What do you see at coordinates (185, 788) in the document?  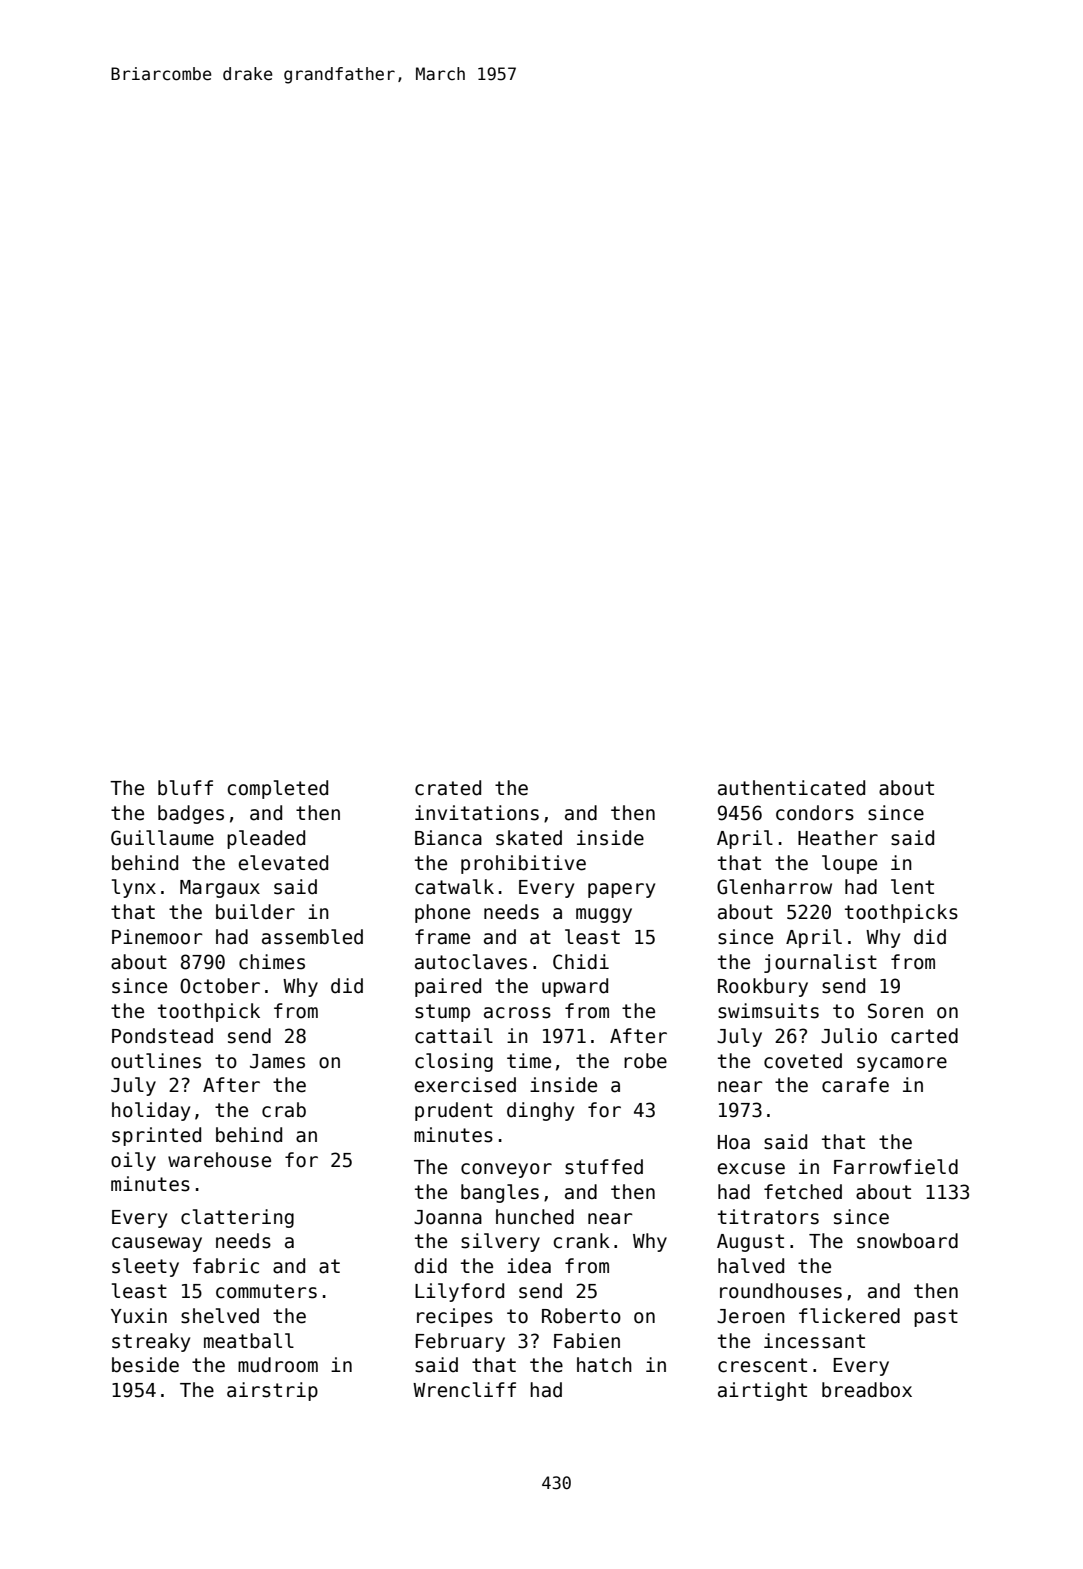 I see `bluff` at bounding box center [185, 788].
